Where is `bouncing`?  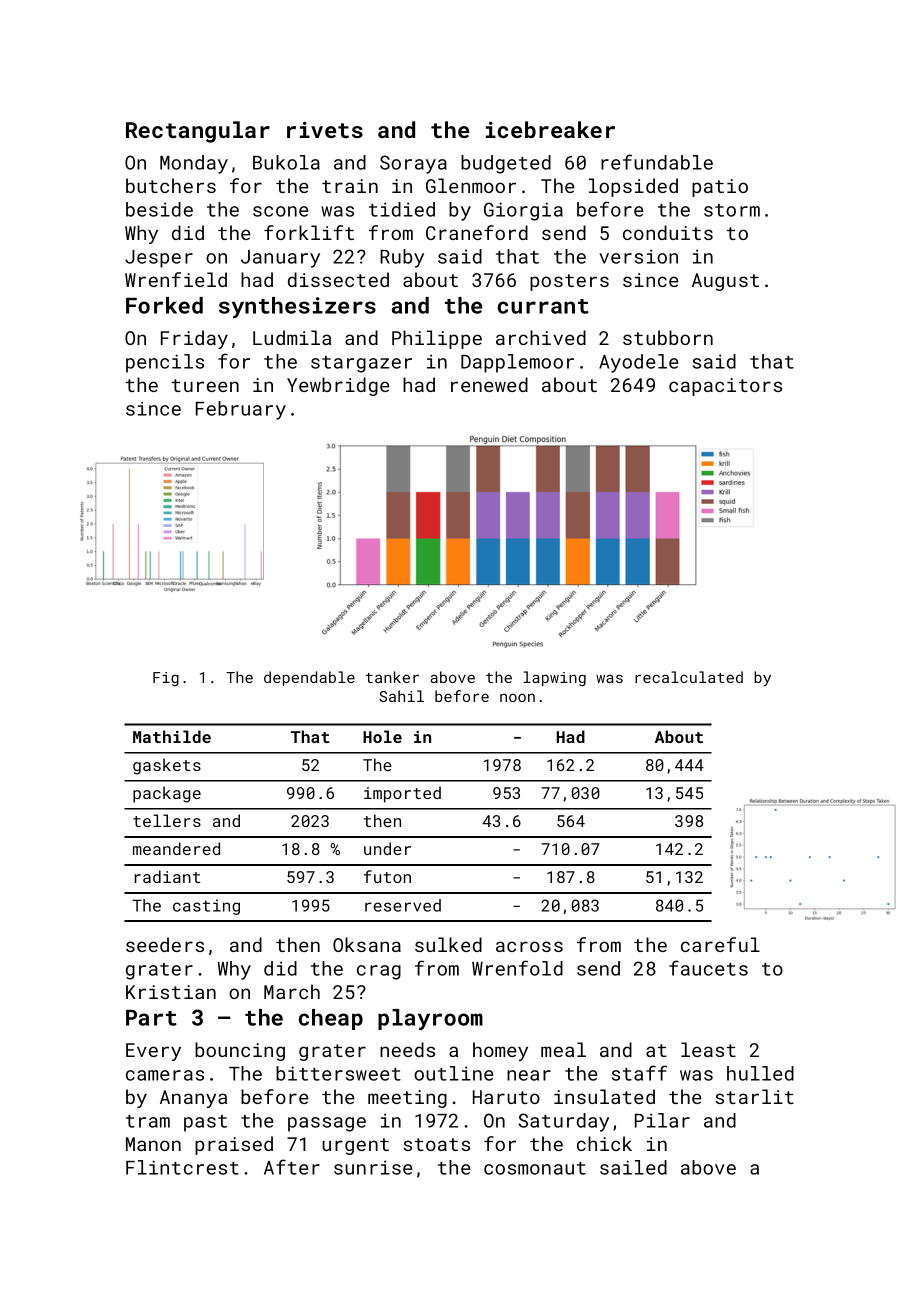
bouncing is located at coordinates (240, 1051).
